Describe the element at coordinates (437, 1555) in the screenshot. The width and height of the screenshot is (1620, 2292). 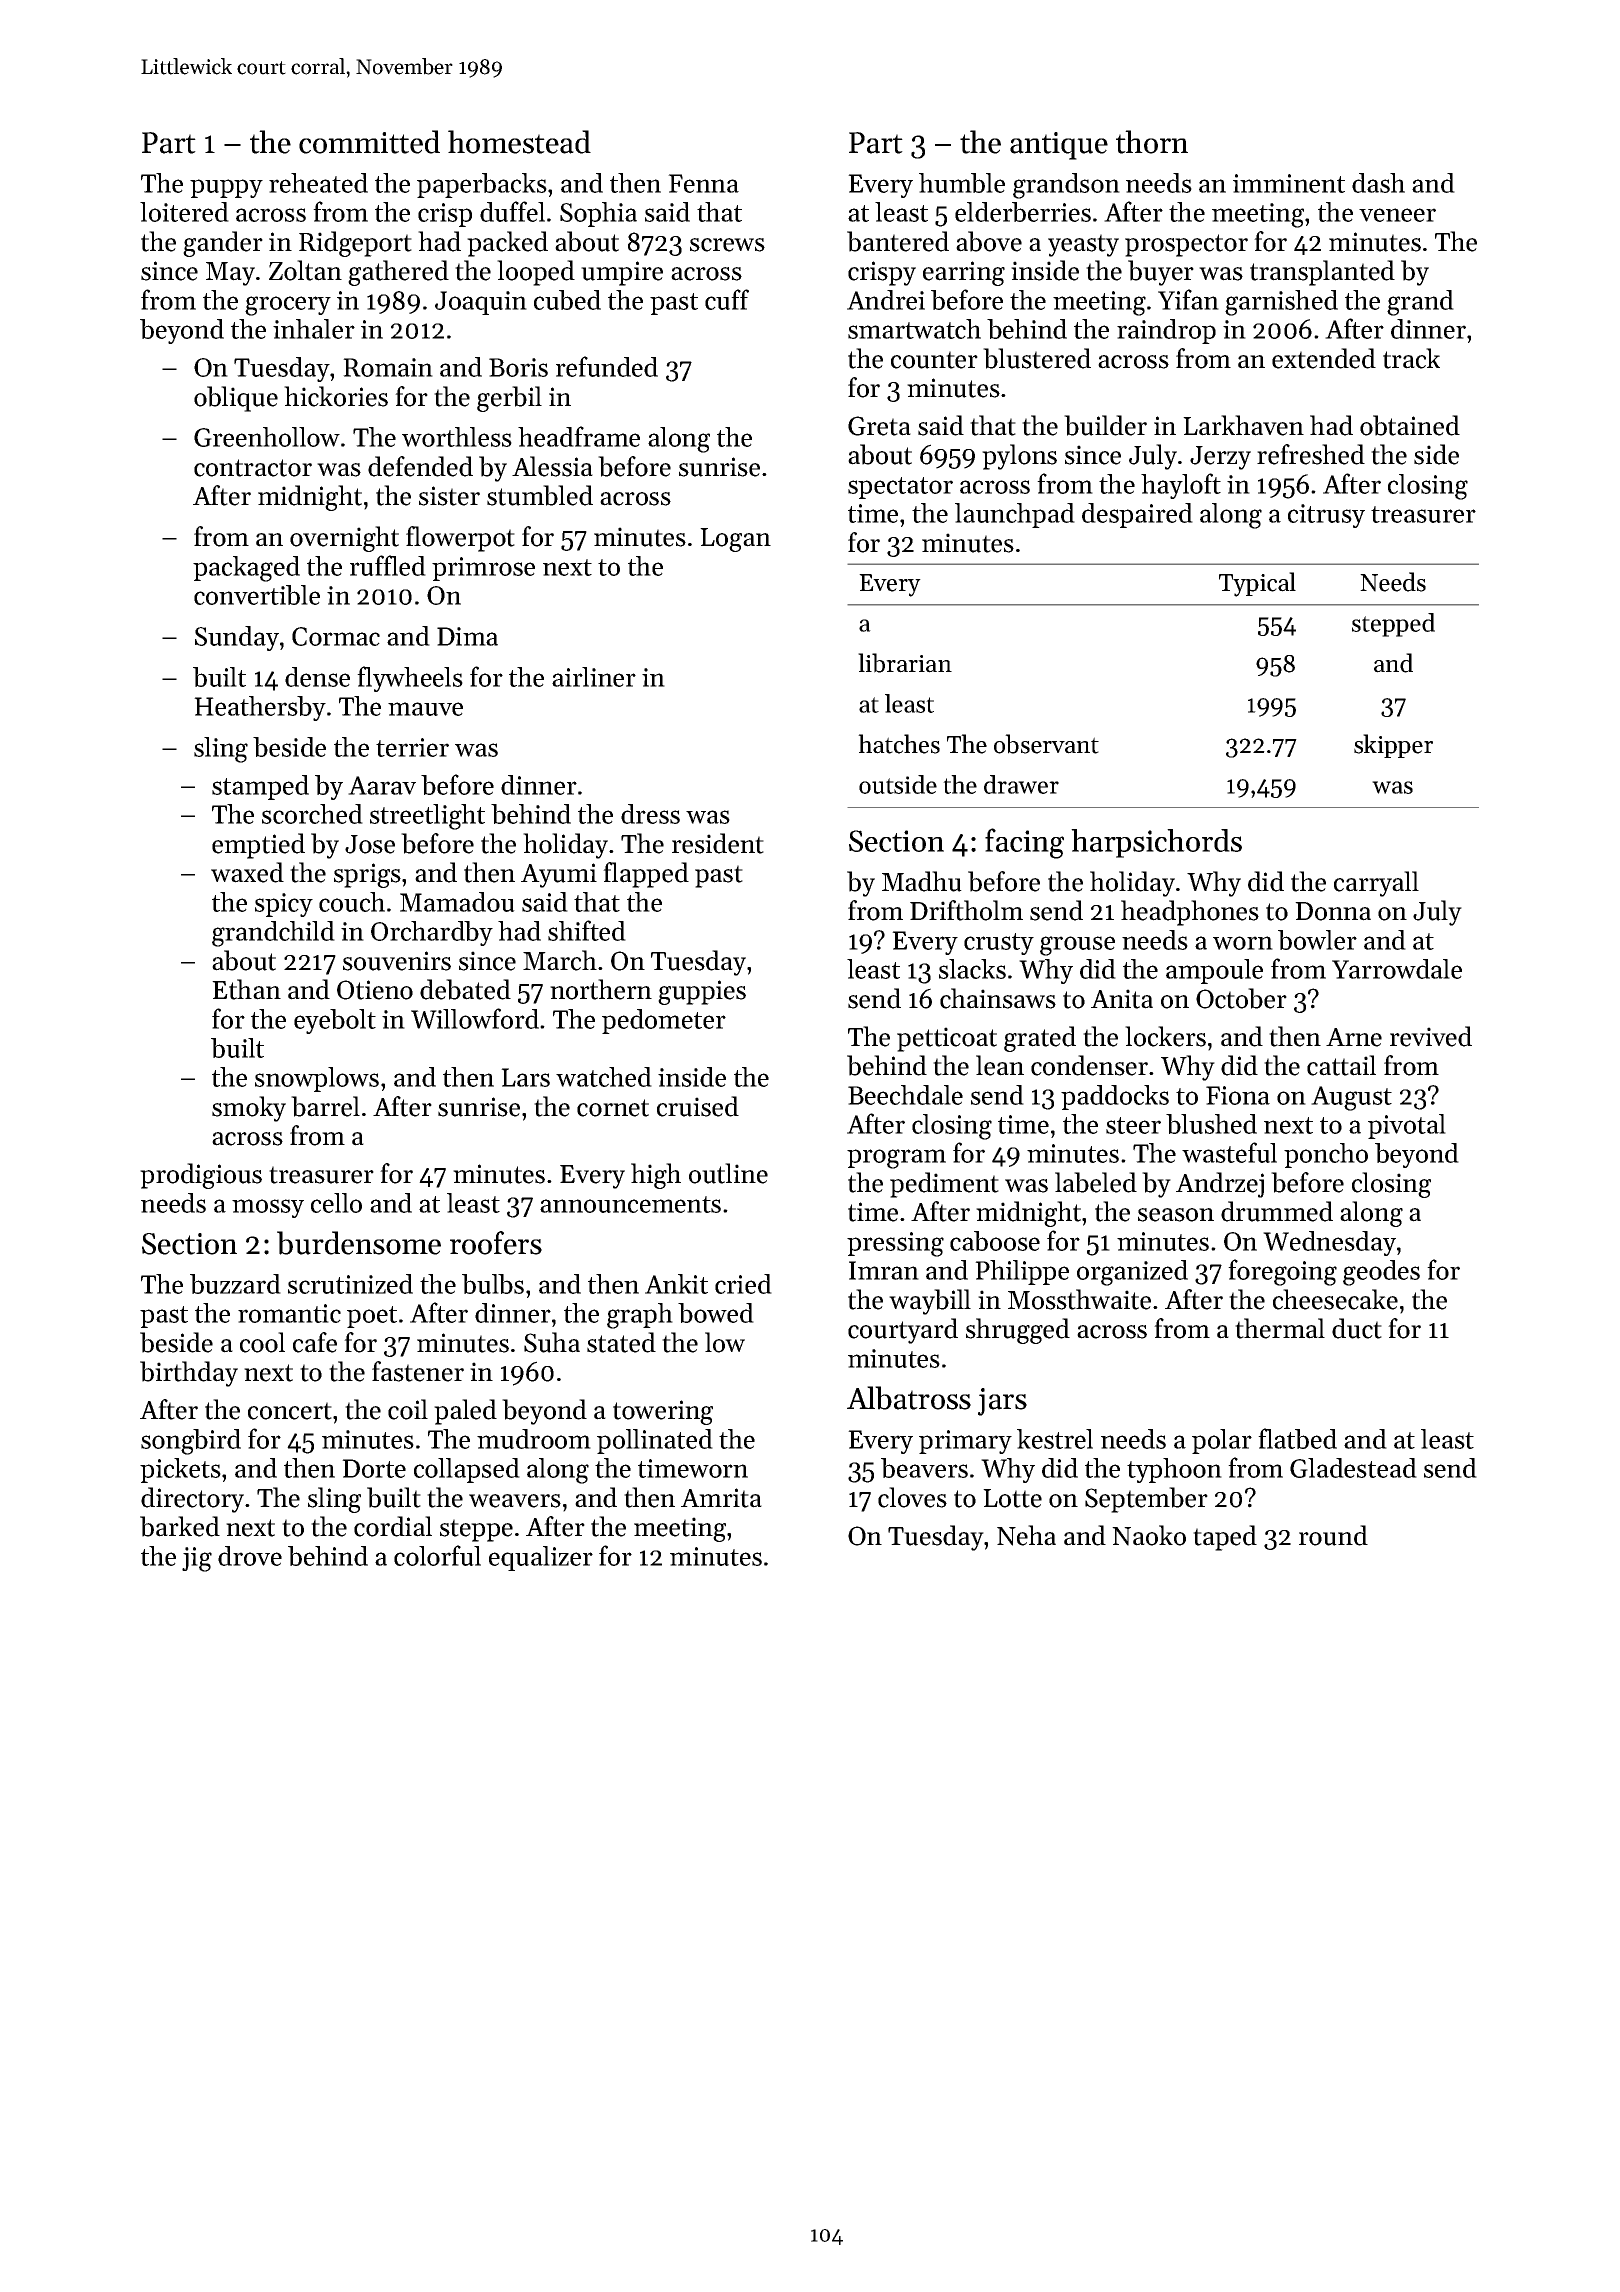
I see `colorful` at that location.
